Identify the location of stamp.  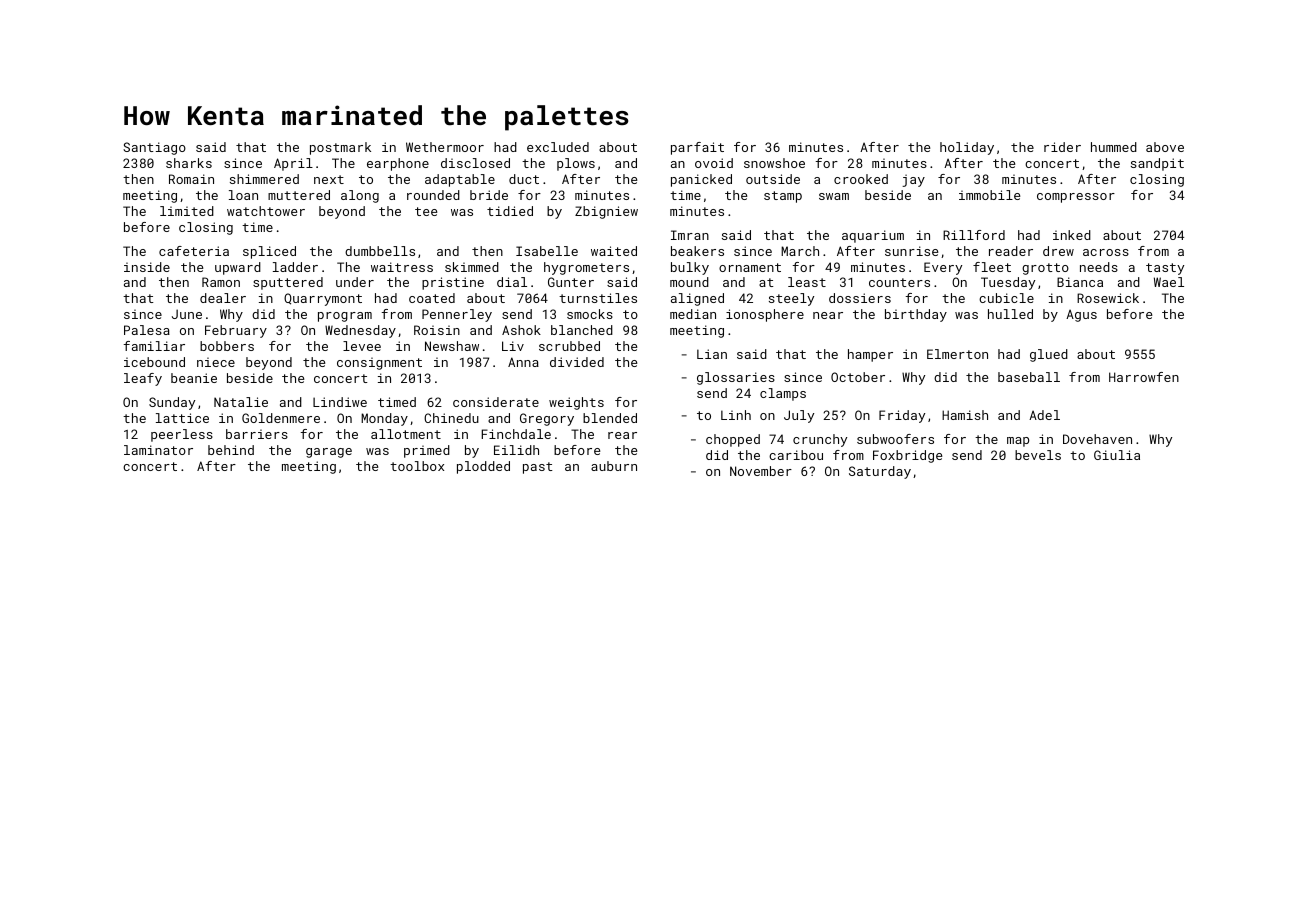
(783, 197).
